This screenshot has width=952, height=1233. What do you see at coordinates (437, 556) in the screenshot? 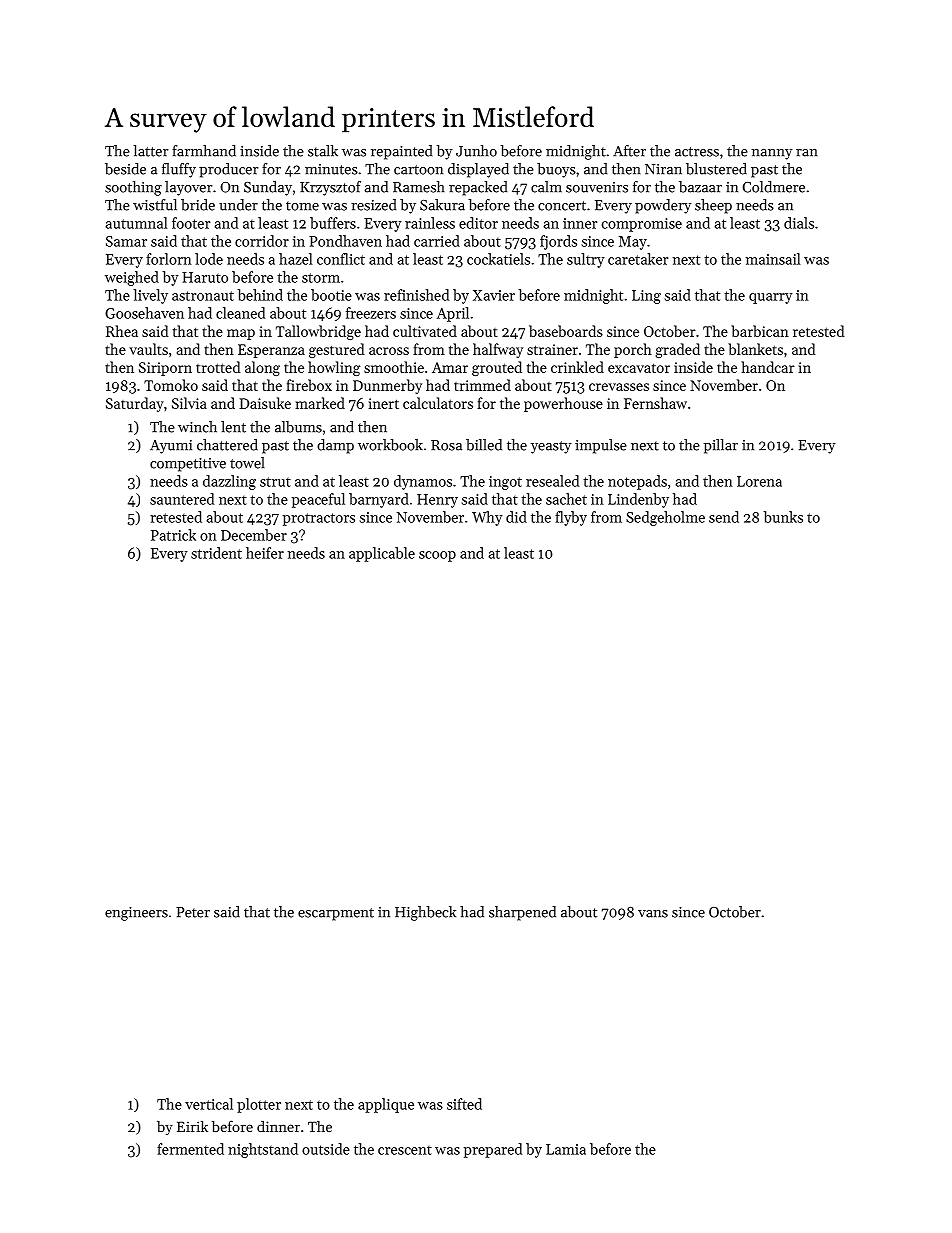
I see `scoop` at bounding box center [437, 556].
